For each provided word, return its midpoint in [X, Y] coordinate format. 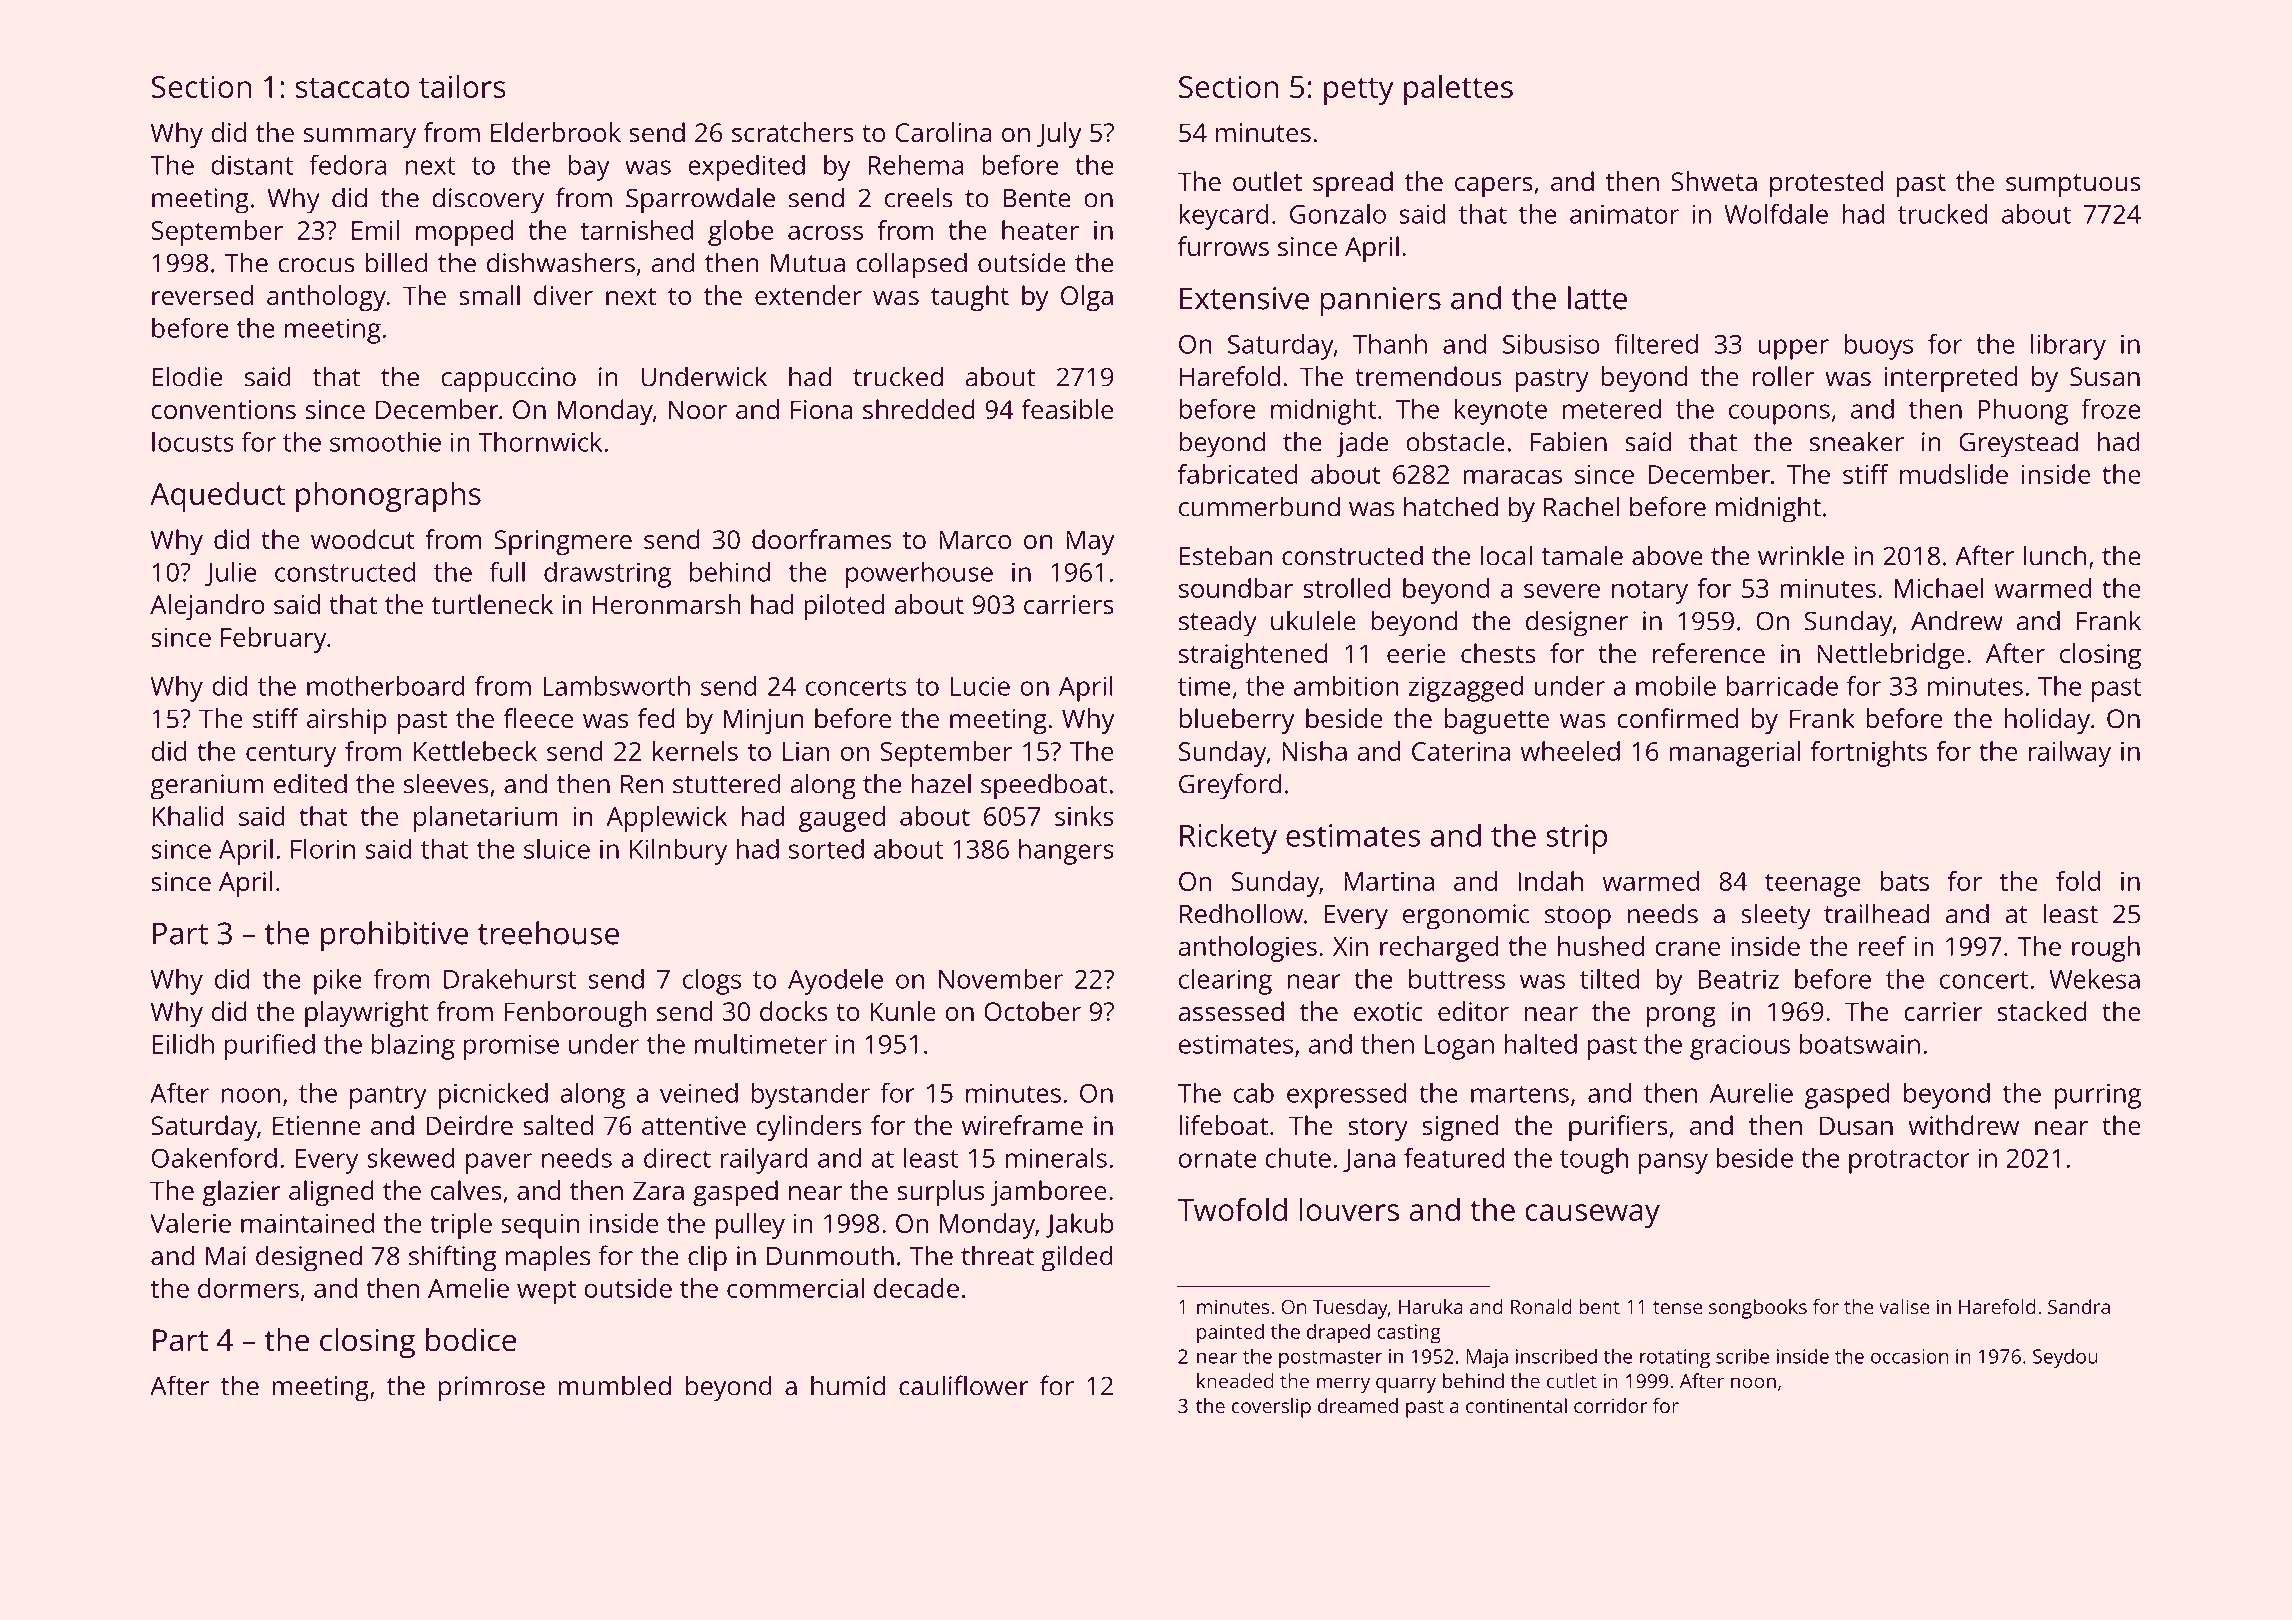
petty [1359, 91]
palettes [1458, 90]
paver [499, 1163]
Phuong [2023, 412]
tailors [462, 86]
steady [1218, 623]
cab [1254, 1093]
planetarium [486, 819]
